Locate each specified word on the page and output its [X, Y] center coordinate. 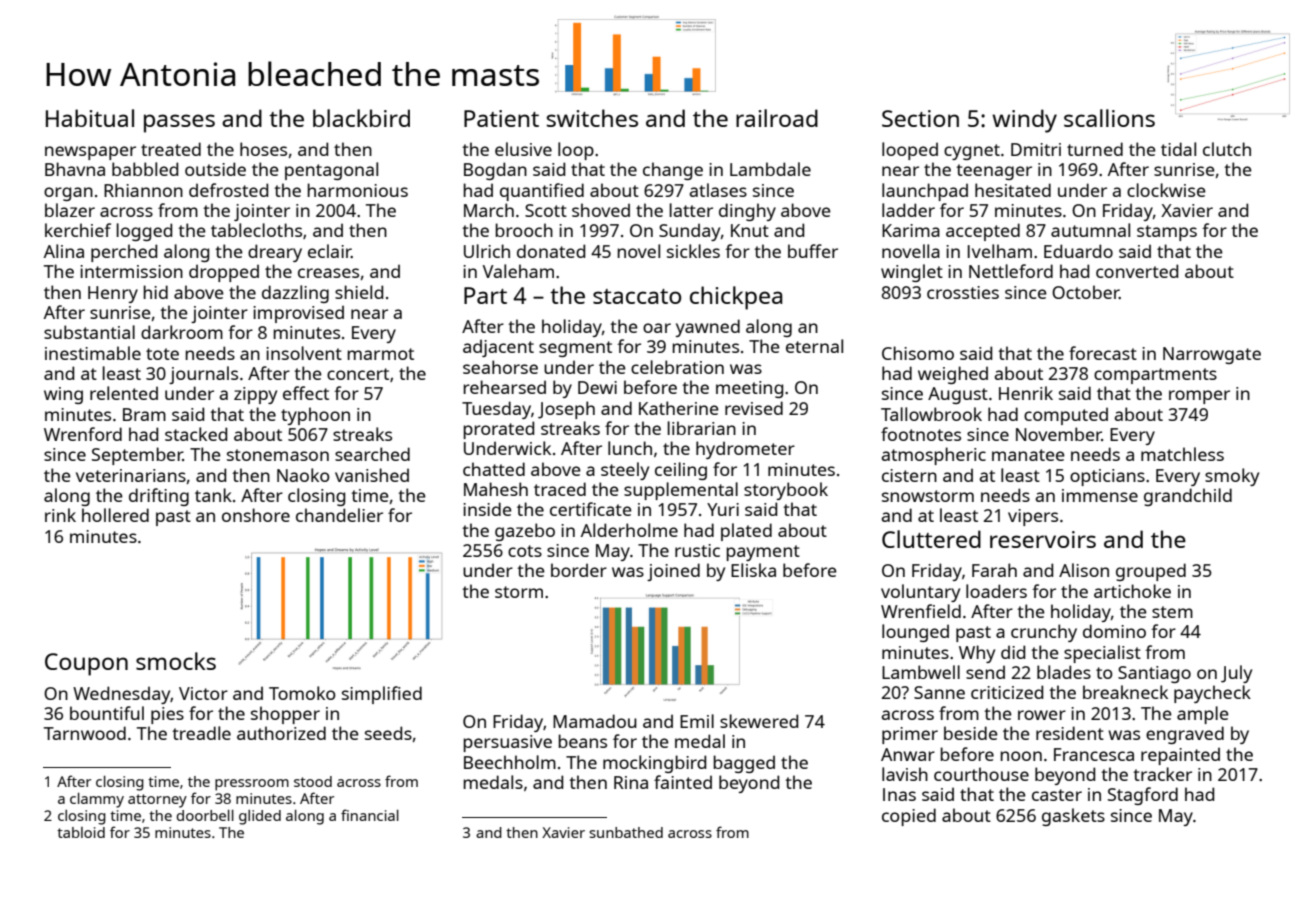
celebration [677, 367]
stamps [1167, 233]
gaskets [1073, 817]
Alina [64, 251]
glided [260, 817]
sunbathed [626, 832]
